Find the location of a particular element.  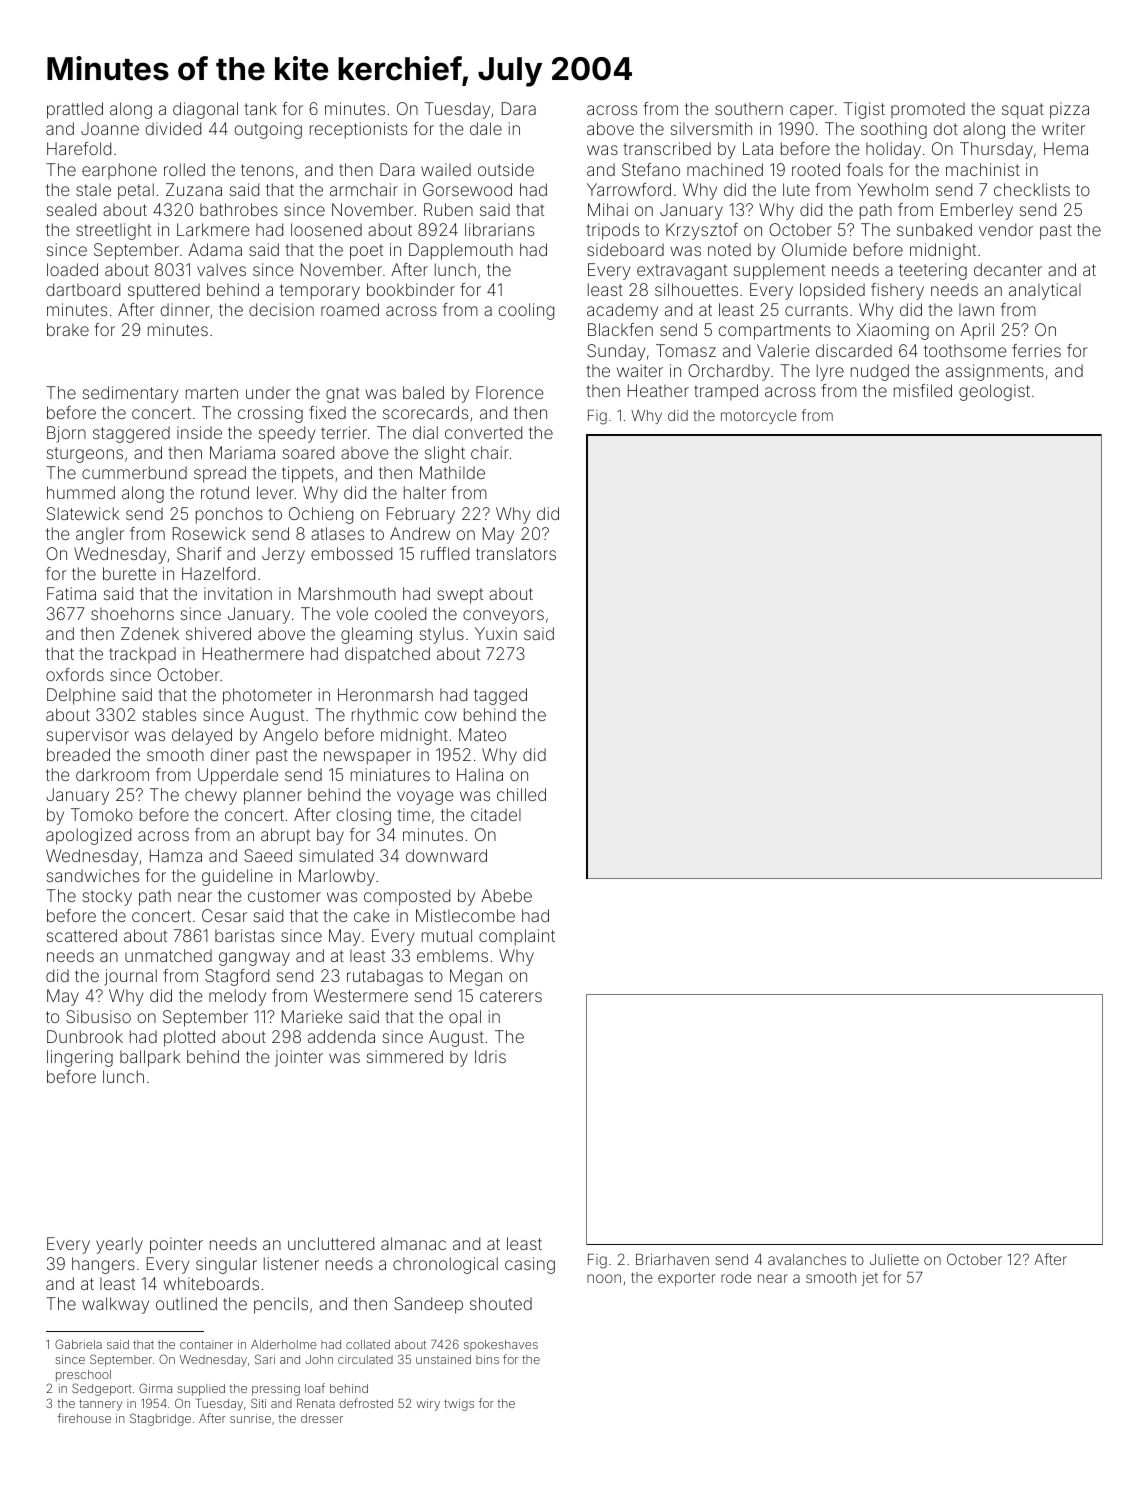

unmatched is located at coordinates (168, 955).
